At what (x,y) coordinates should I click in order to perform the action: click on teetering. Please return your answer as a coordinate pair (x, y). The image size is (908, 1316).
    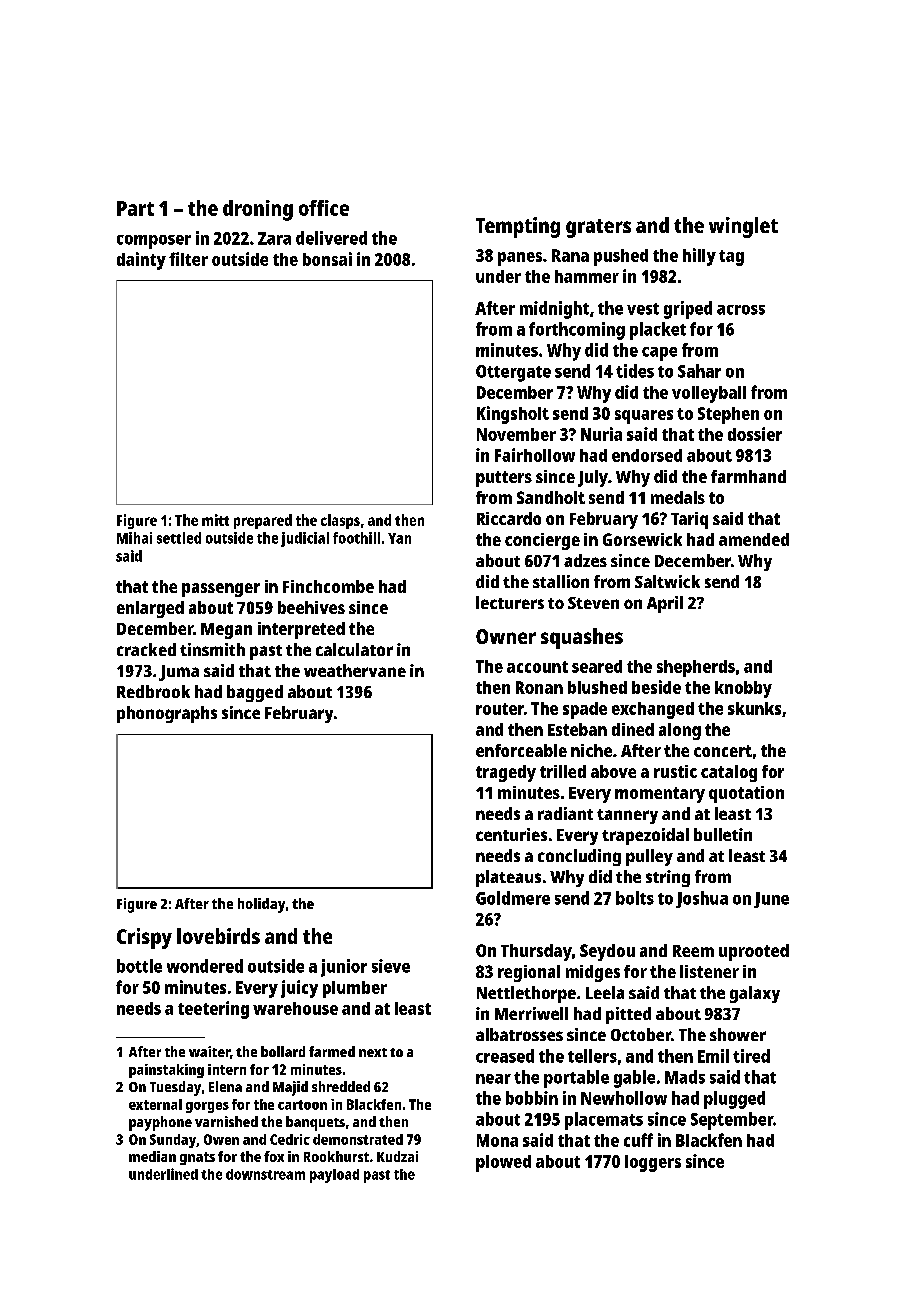
    Looking at the image, I should click on (213, 1010).
